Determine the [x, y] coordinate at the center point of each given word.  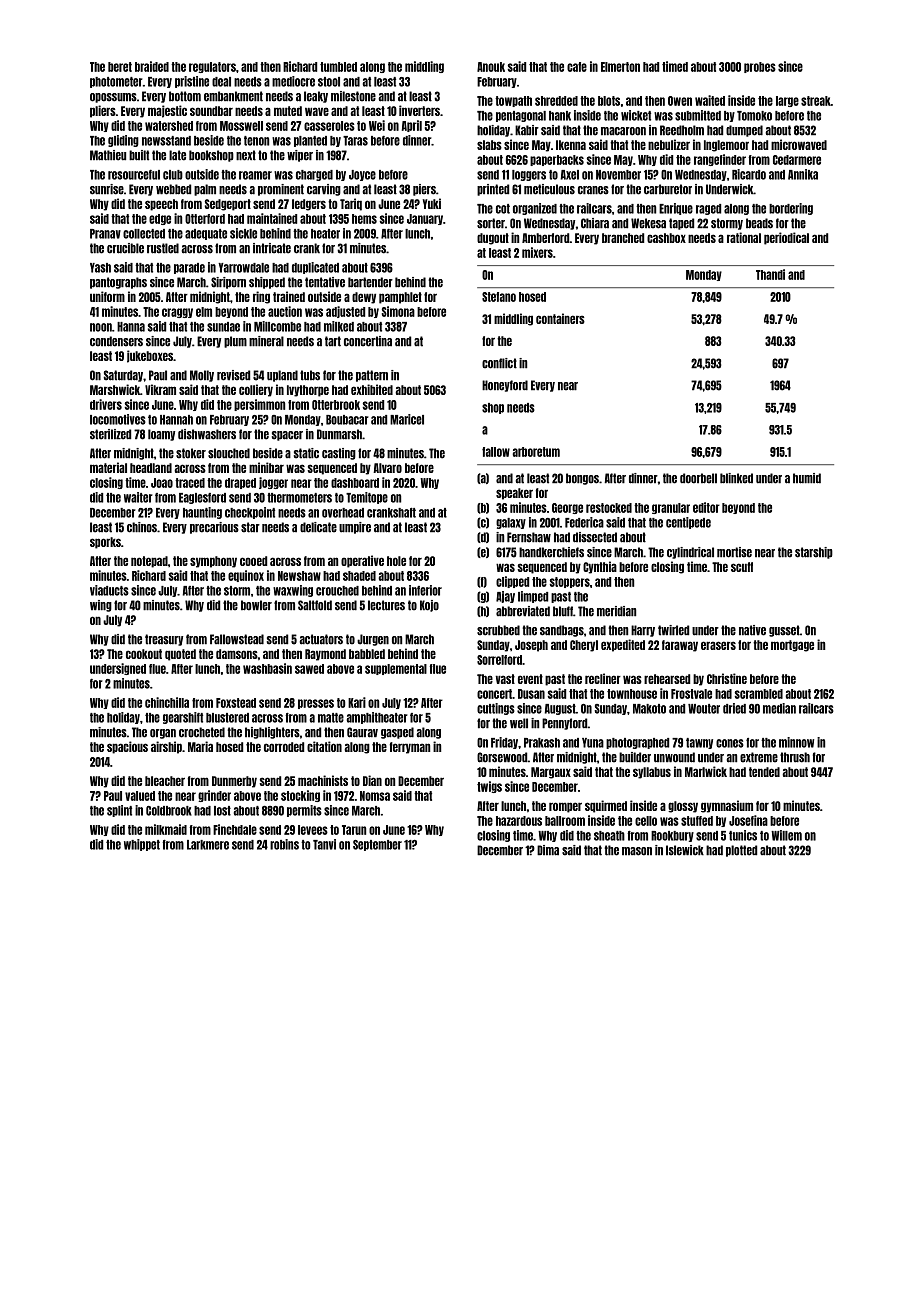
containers [560, 318]
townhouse [632, 694]
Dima [548, 850]
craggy [177, 313]
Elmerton [620, 67]
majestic [167, 111]
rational [744, 237]
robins [284, 844]
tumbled [338, 67]
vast [505, 679]
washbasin [267, 668]
